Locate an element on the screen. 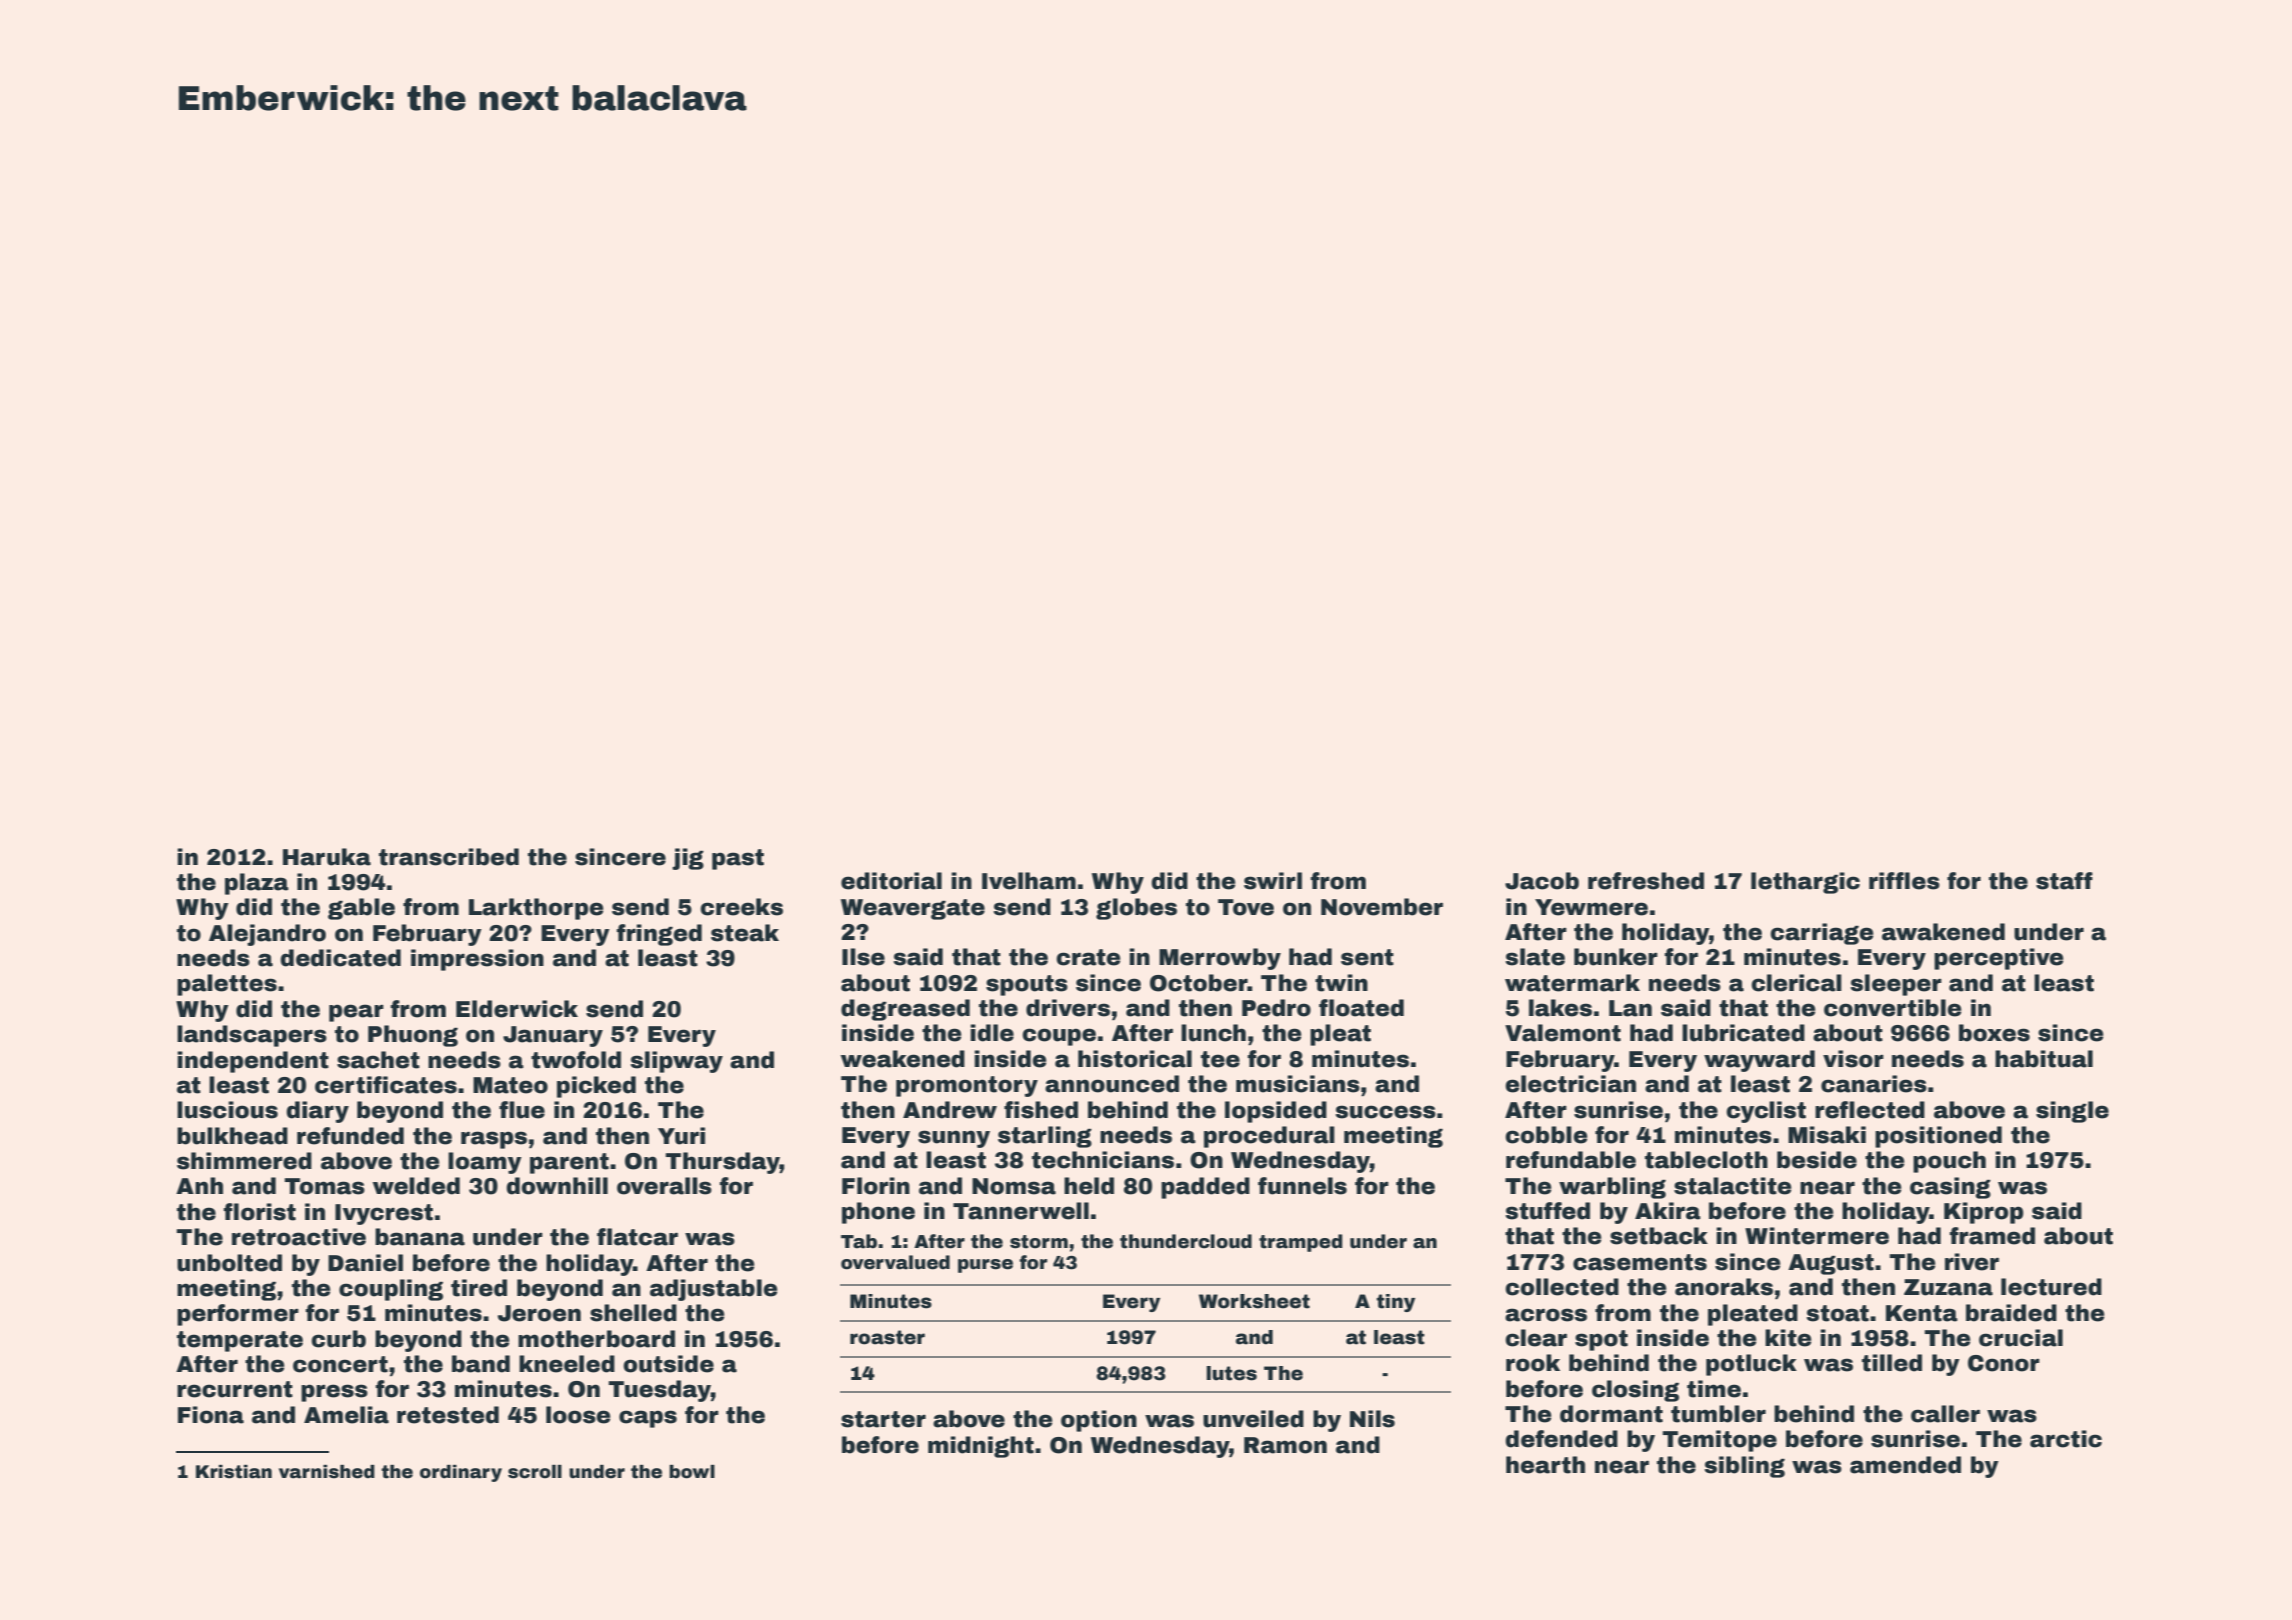  potluck is located at coordinates (1751, 1365).
